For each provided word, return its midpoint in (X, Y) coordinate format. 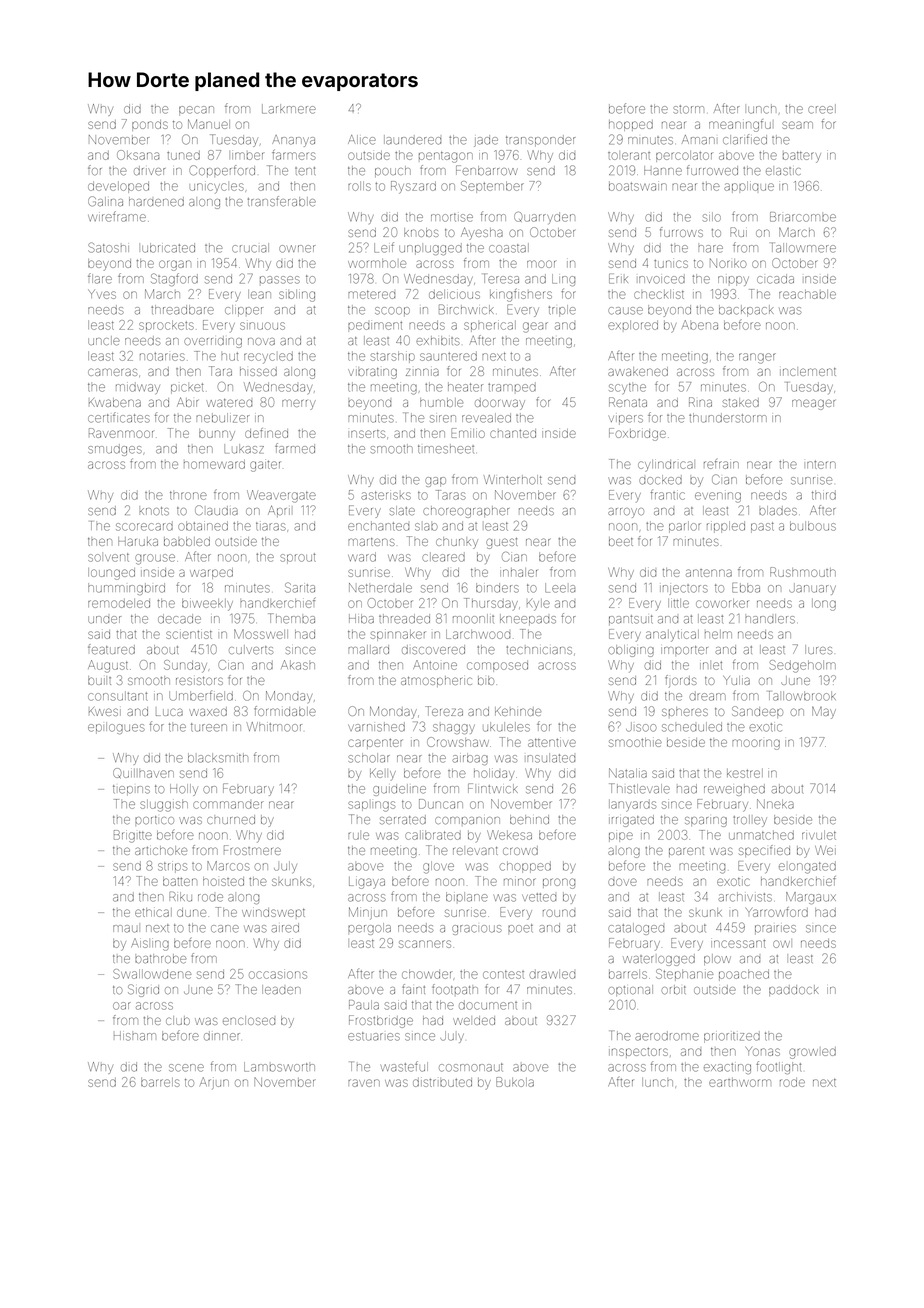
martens (371, 542)
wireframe (117, 216)
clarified (745, 139)
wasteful (404, 1066)
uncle (104, 341)
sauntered (448, 356)
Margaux (811, 898)
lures (818, 649)
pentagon (446, 157)
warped (211, 573)
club (178, 1020)
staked (741, 402)
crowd (520, 850)
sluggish (164, 806)
